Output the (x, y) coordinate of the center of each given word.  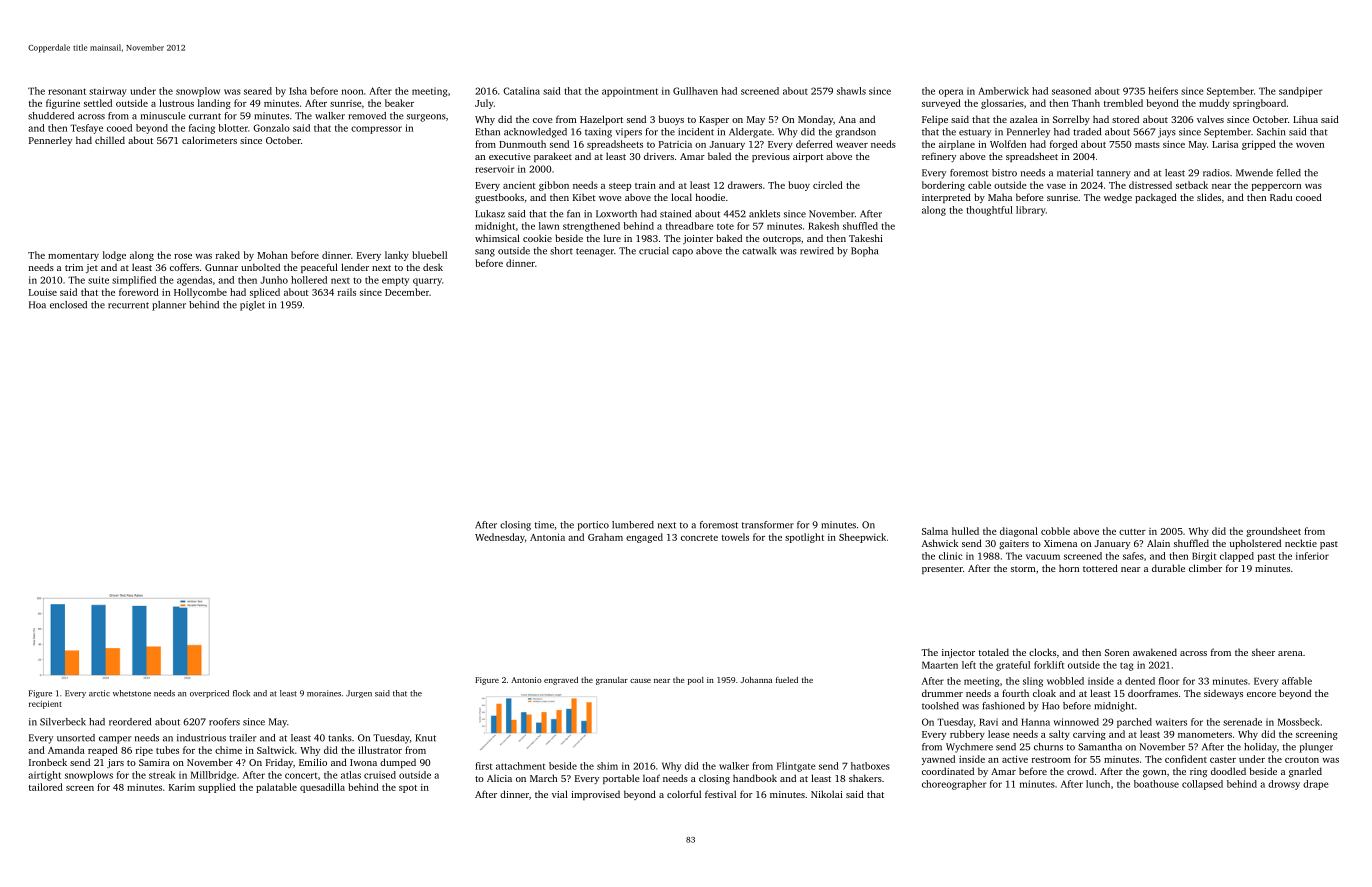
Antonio (526, 680)
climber (1205, 568)
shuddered (51, 116)
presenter (942, 570)
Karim (182, 787)
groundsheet (1273, 532)
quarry (427, 282)
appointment (630, 92)
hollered (309, 280)
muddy (1214, 104)
